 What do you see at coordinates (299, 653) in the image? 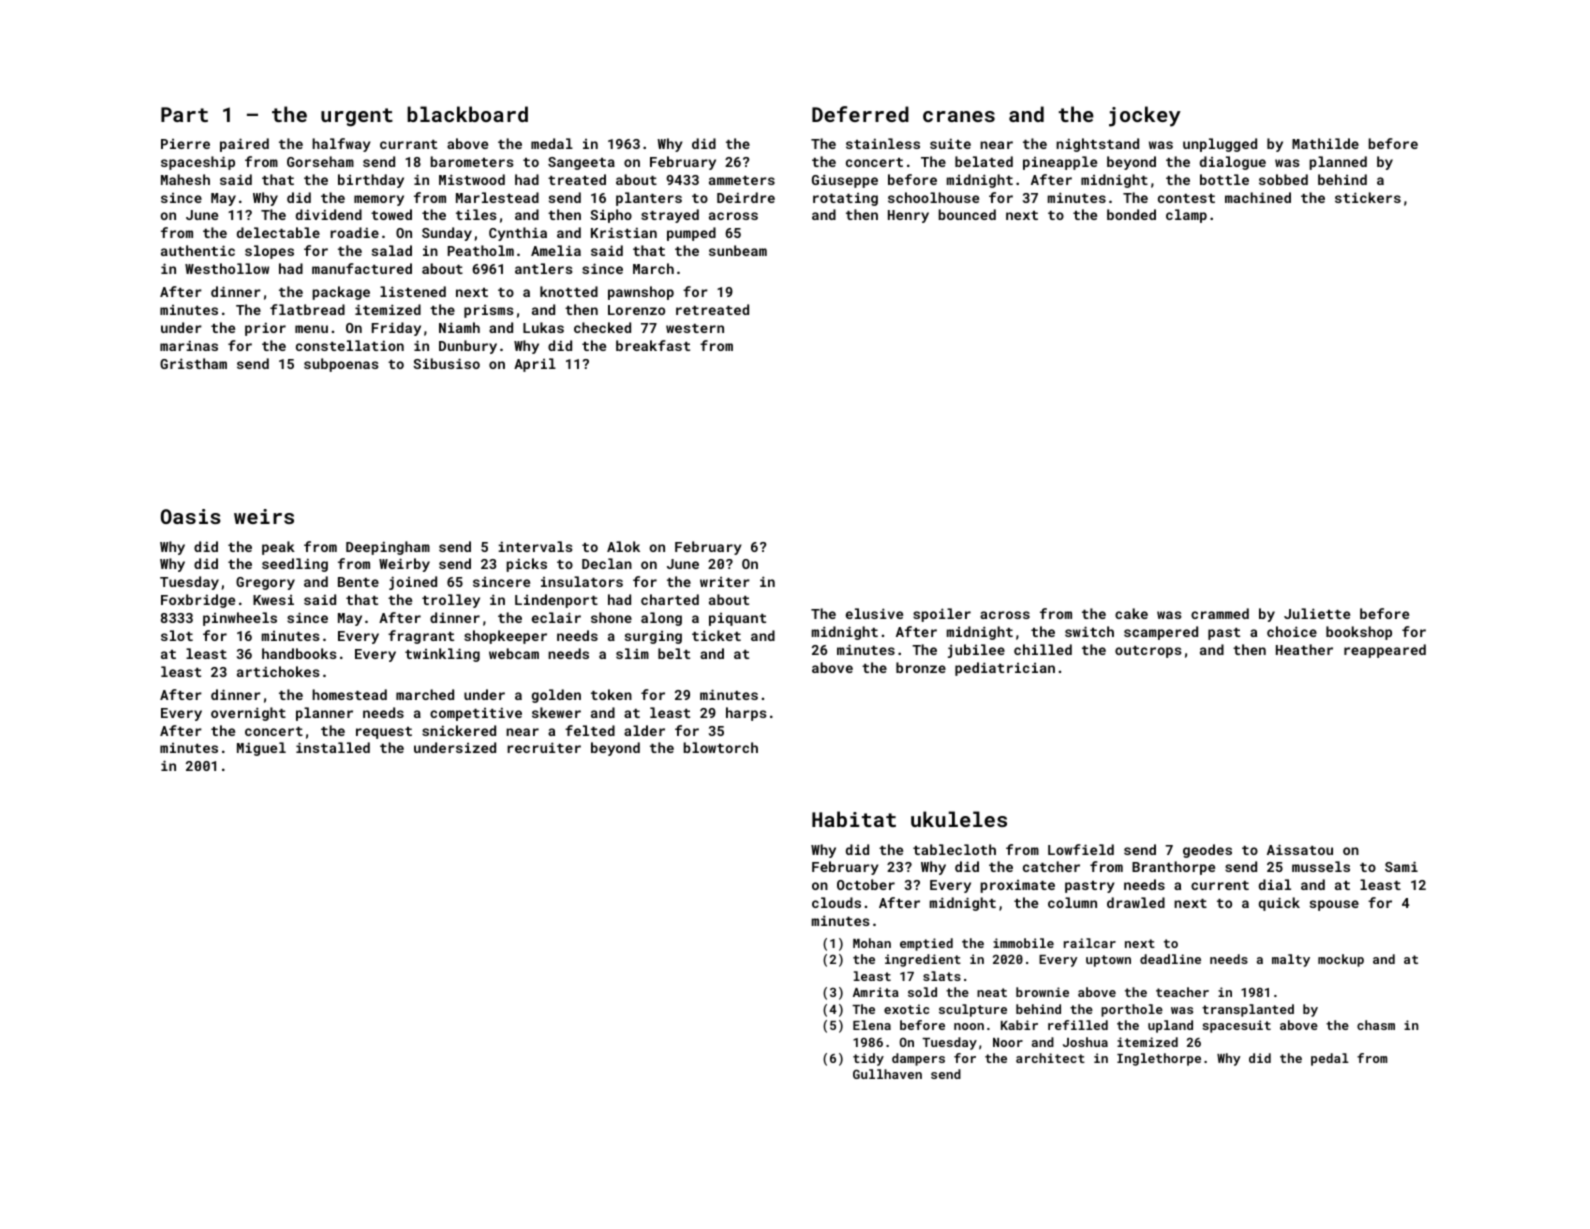
I see `handbooks` at bounding box center [299, 653].
